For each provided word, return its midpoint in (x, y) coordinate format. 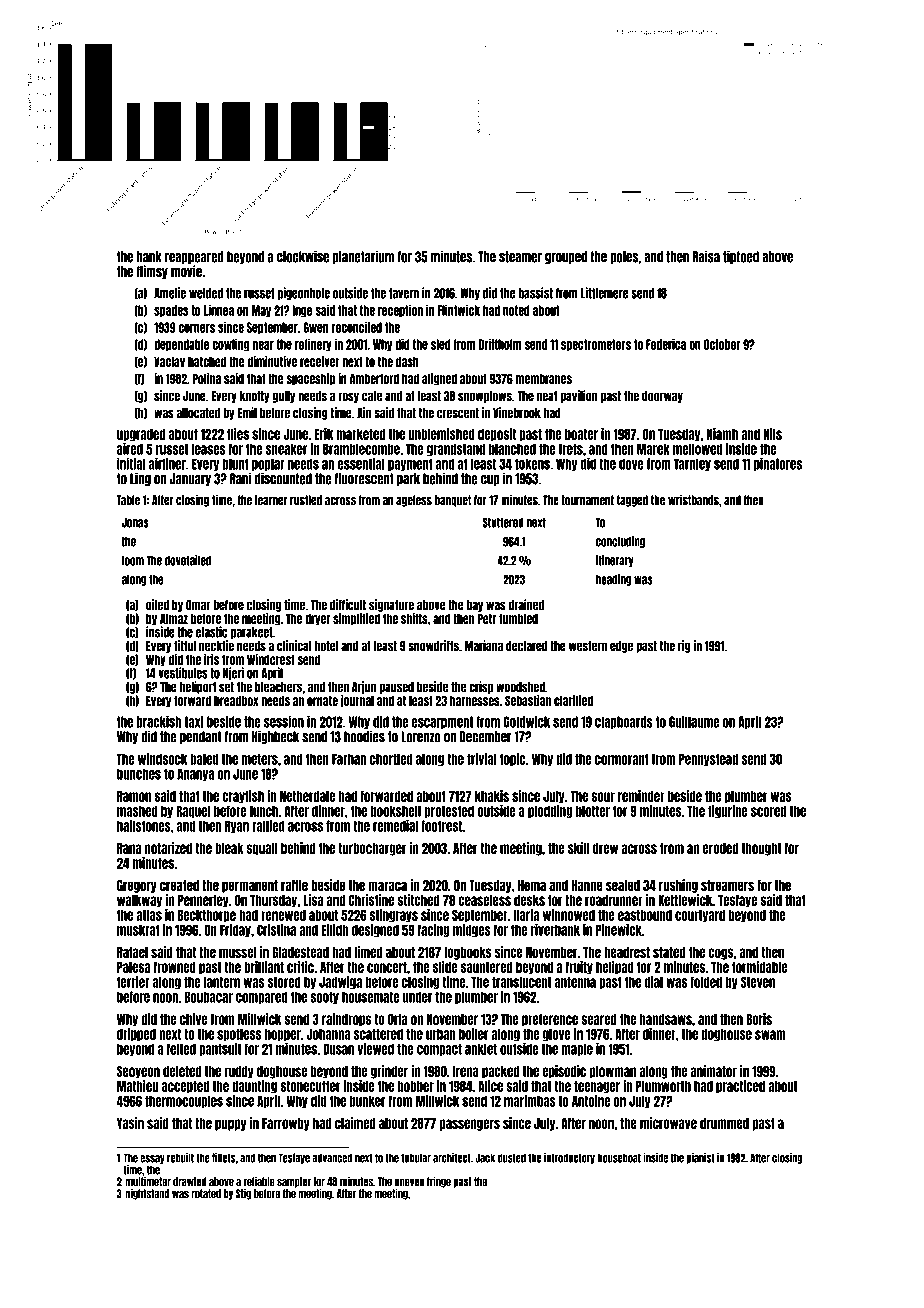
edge (621, 647)
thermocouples (184, 1101)
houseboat (619, 1158)
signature (391, 605)
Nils (773, 434)
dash (407, 361)
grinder (389, 1072)
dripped (136, 1035)
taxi (194, 721)
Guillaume (694, 721)
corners (196, 328)
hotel (326, 646)
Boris (759, 1019)
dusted (512, 1158)
